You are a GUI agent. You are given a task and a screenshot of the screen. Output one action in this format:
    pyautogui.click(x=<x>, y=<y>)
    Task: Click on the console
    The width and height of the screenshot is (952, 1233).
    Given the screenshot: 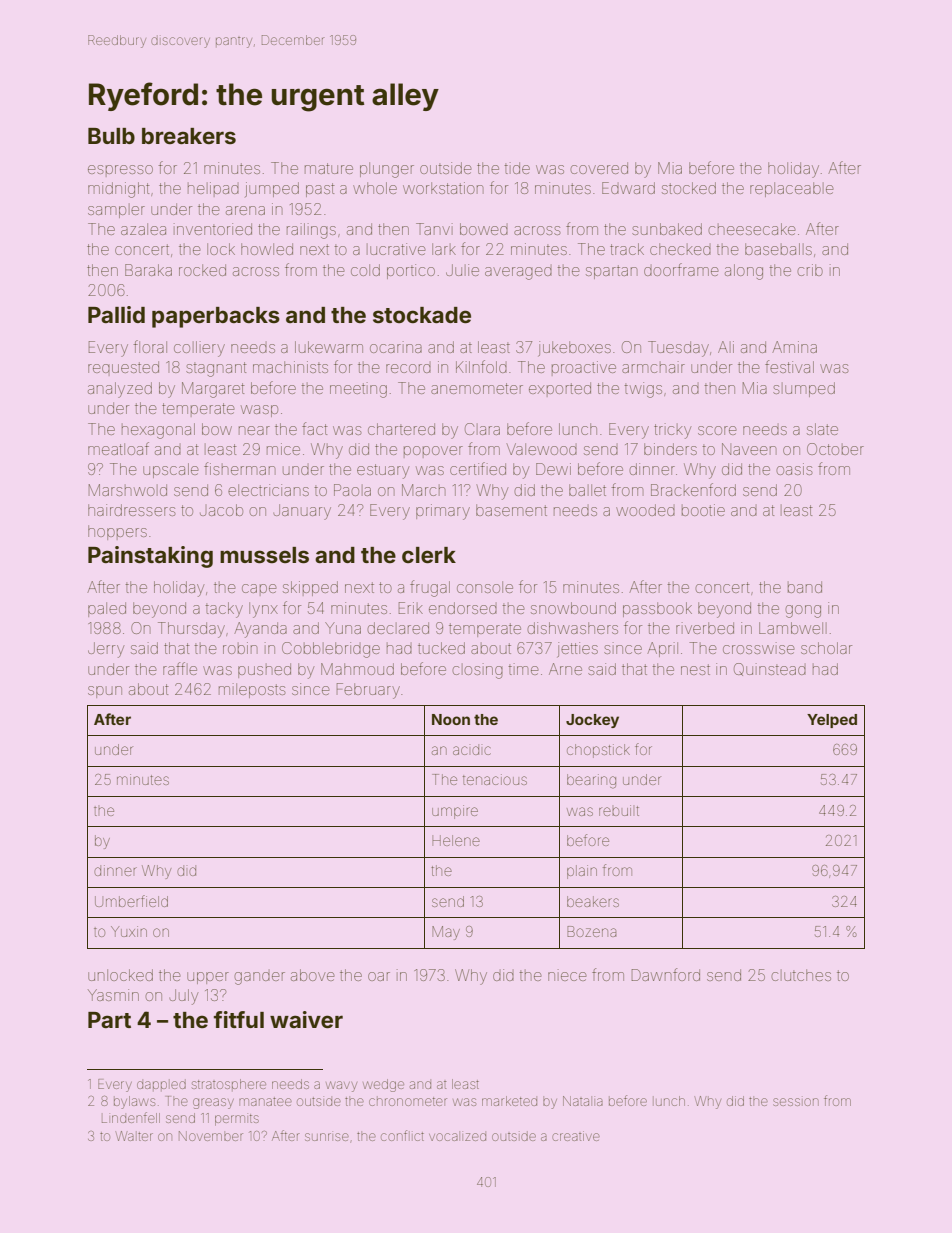 What is the action you would take?
    pyautogui.click(x=485, y=587)
